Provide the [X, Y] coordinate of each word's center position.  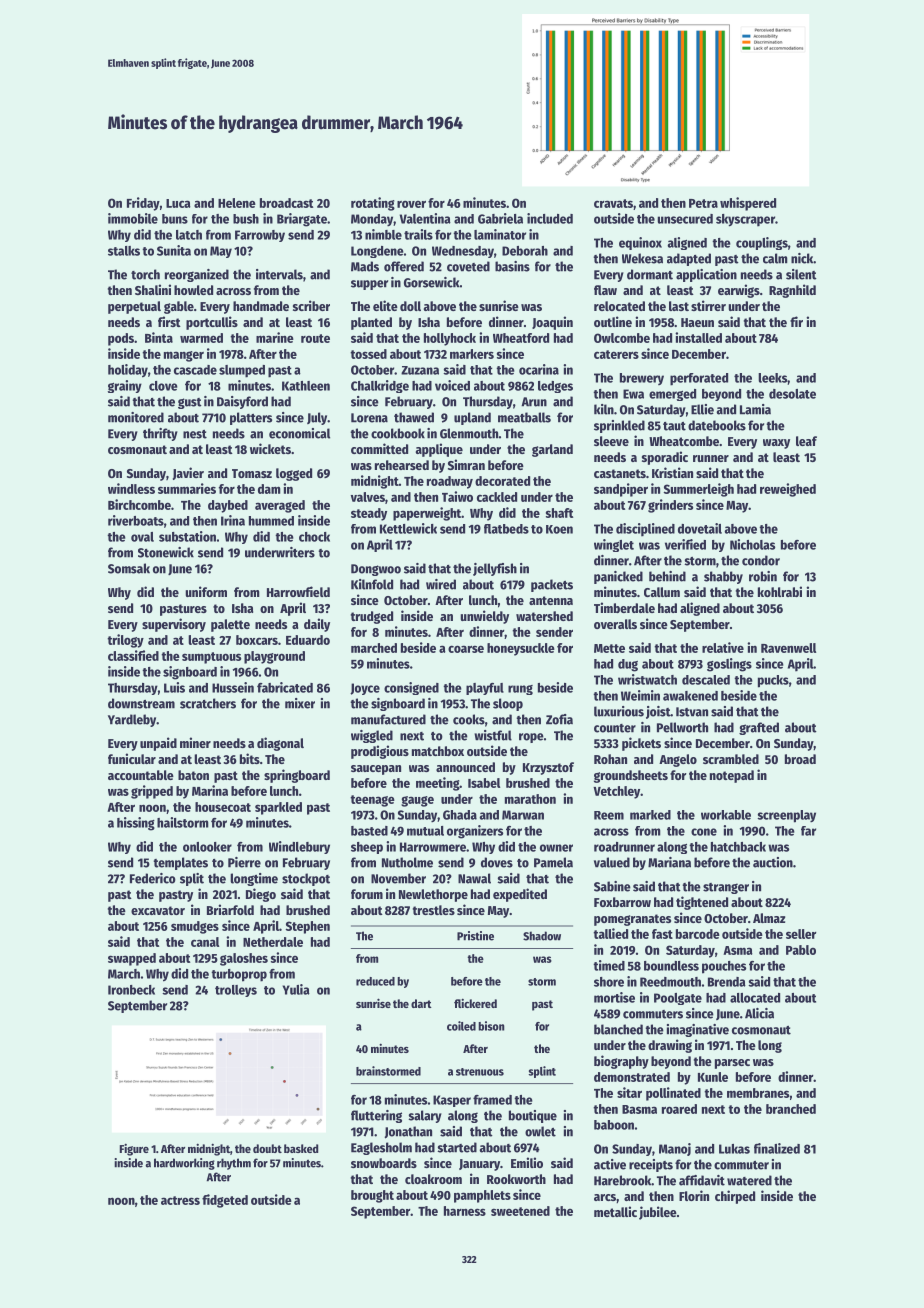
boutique [533, 1116]
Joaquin [552, 323]
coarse [466, 649]
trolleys [236, 991]
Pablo [801, 950]
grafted [759, 728]
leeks [772, 378]
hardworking [184, 1164]
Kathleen [306, 386]
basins [512, 266]
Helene [237, 203]
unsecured [685, 219]
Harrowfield [298, 591]
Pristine [475, 936]
